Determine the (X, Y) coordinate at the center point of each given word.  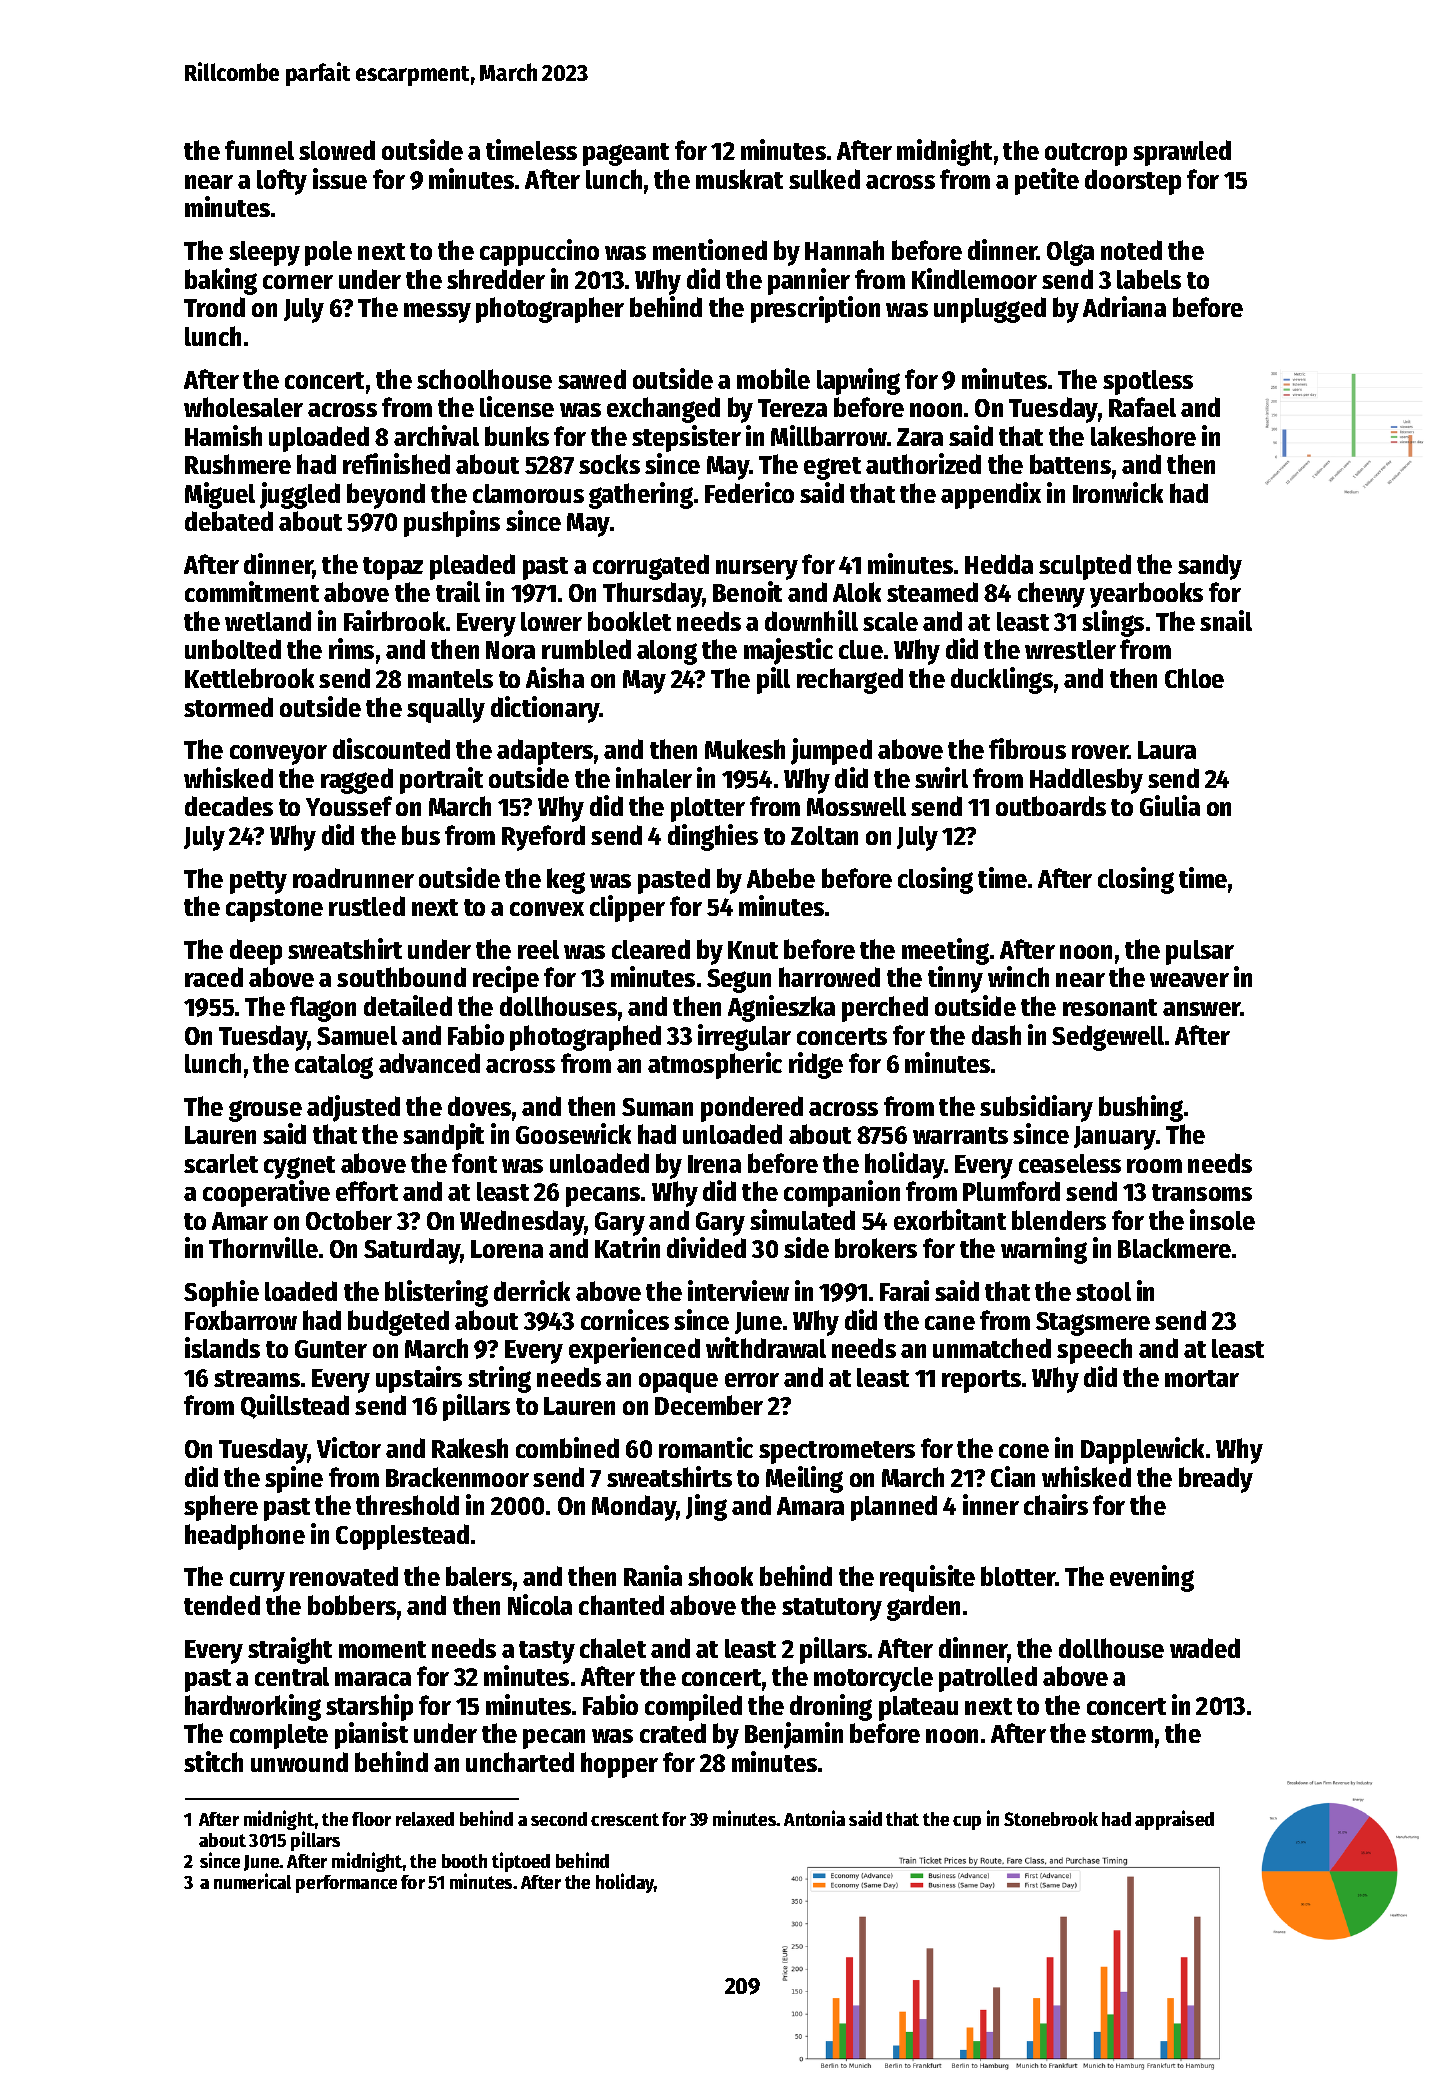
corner (298, 282)
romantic (706, 1447)
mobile (773, 378)
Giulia (1170, 805)
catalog (334, 1066)
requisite (927, 1578)
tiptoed (521, 1862)
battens (1070, 464)
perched (885, 1009)
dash (996, 1035)
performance (346, 1884)
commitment (252, 591)
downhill (811, 620)
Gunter (331, 1349)
